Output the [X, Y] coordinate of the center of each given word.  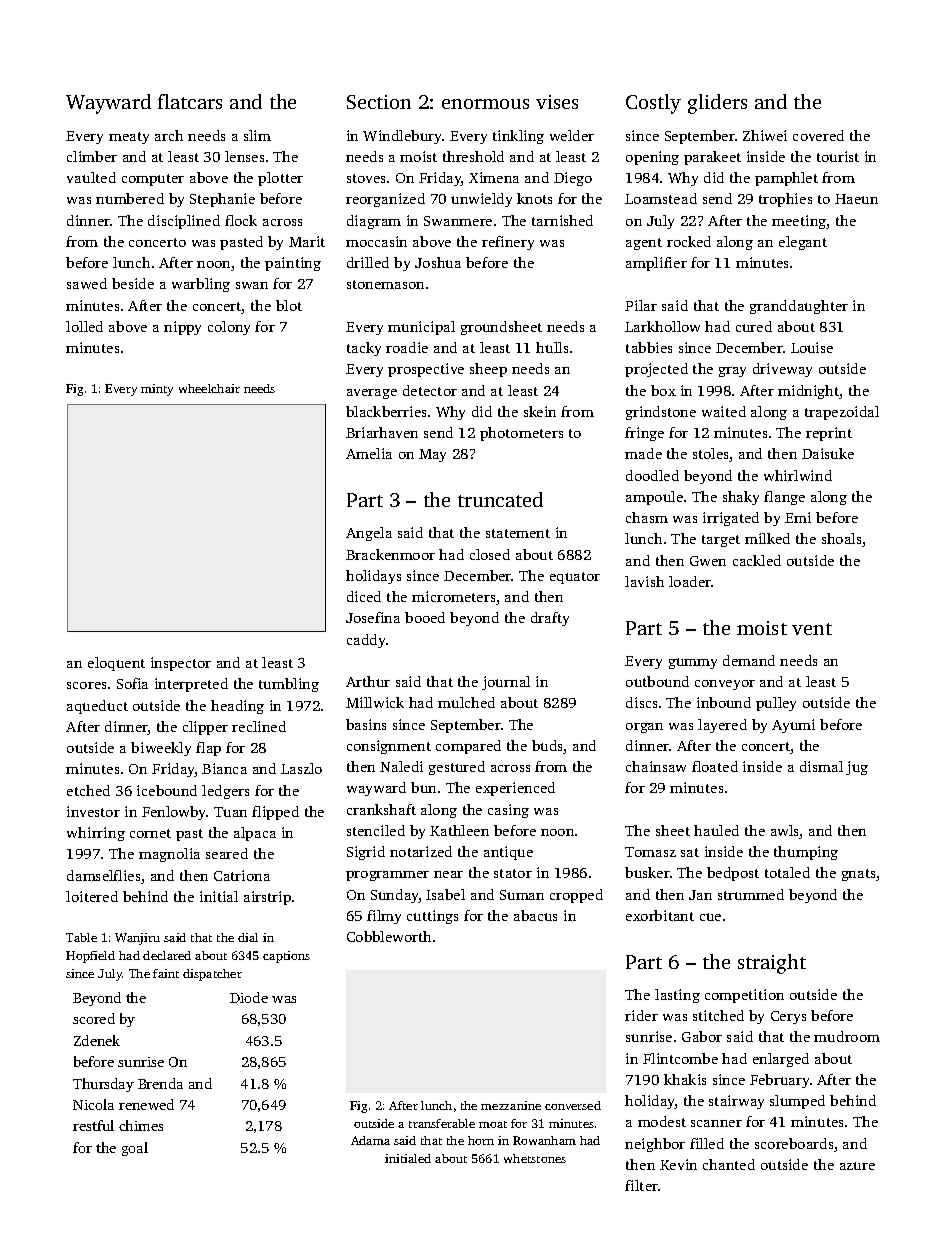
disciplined [184, 222]
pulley [776, 704]
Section [379, 102]
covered [818, 135]
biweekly [161, 749]
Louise [812, 347]
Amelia [369, 453]
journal [506, 683]
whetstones [535, 1158]
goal [135, 1149]
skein [540, 411]
